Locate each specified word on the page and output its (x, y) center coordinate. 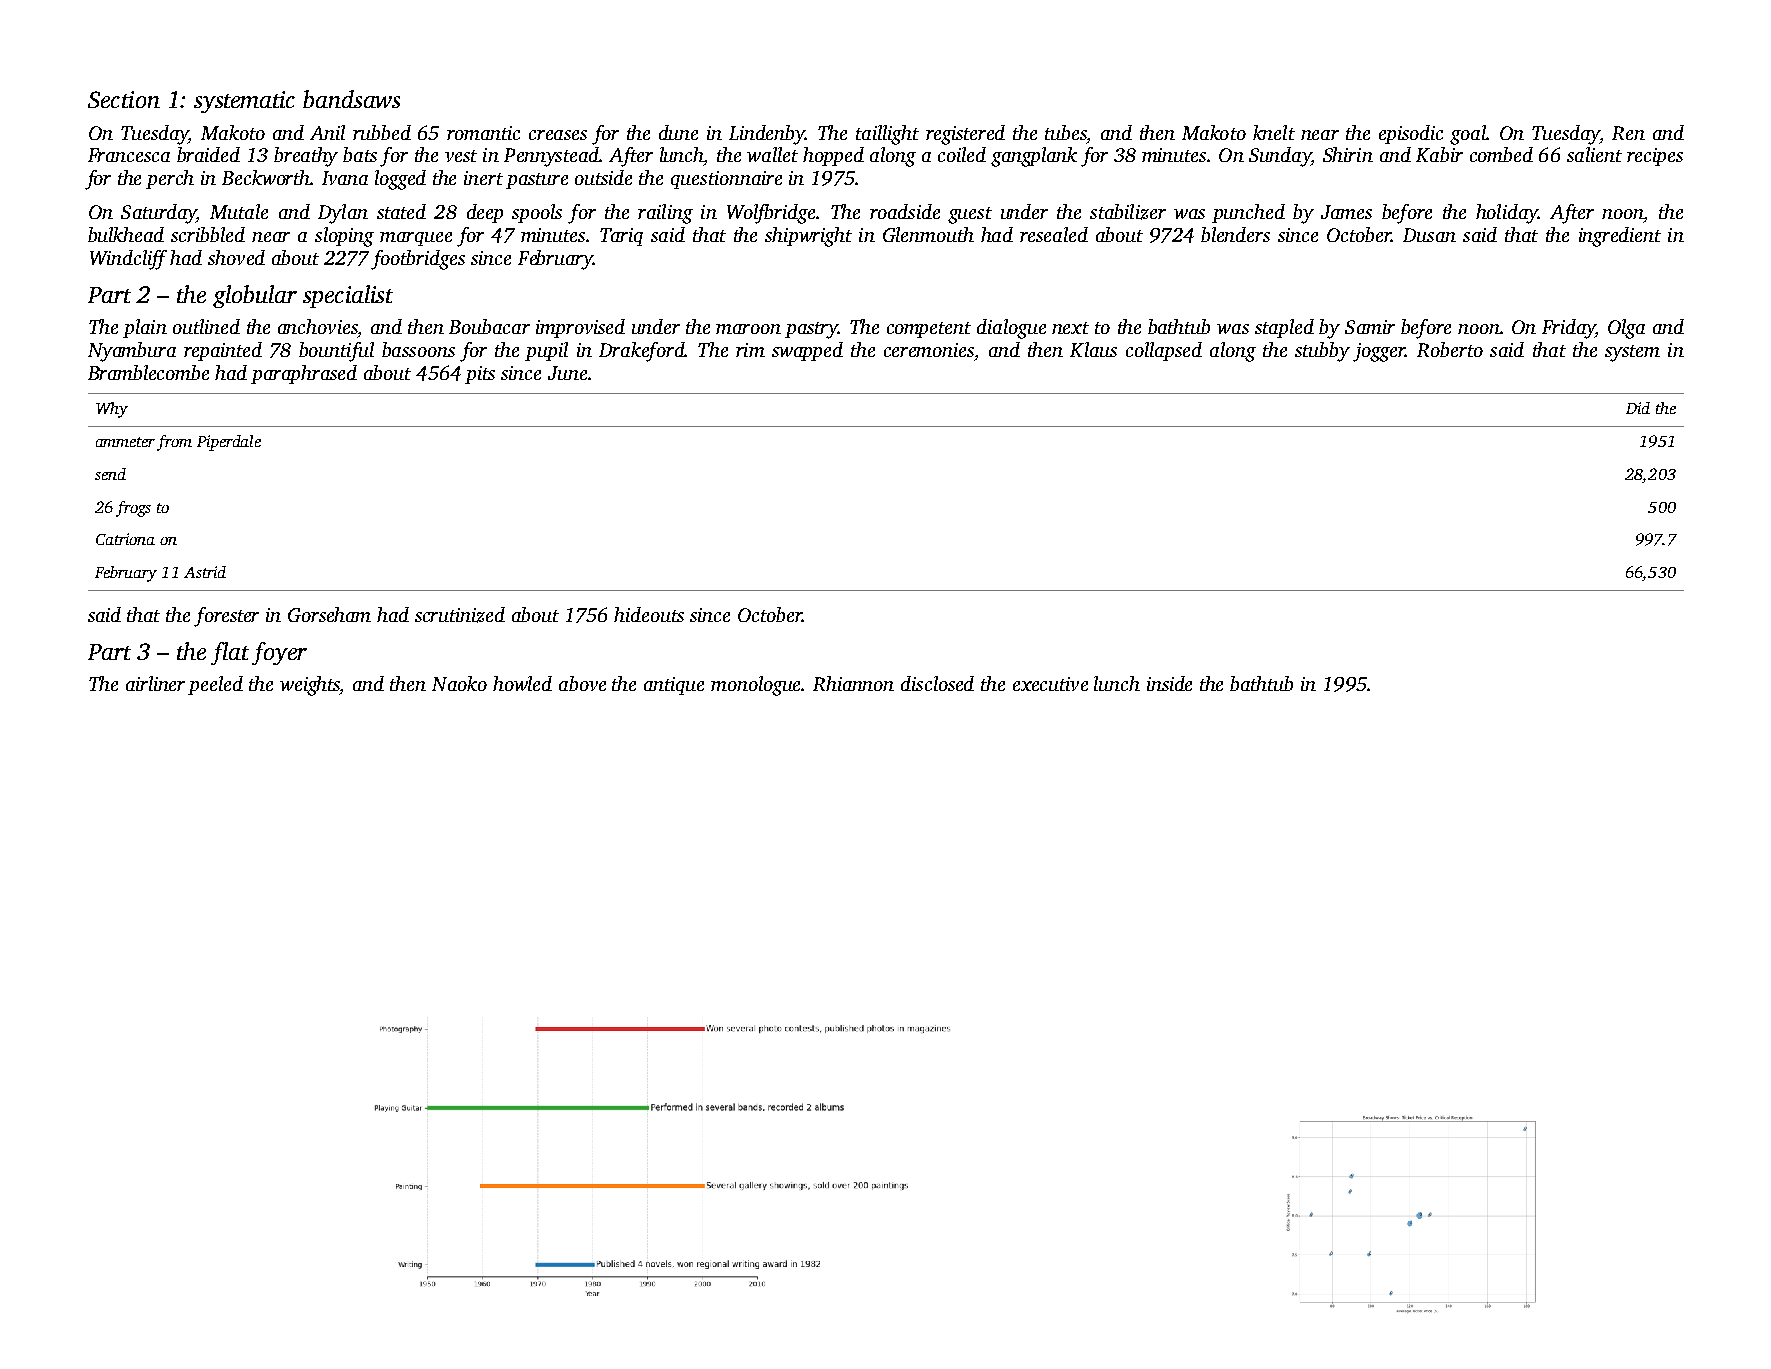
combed (1501, 154)
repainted (223, 351)
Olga (1626, 329)
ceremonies (929, 350)
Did (1638, 408)
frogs (133, 509)
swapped (807, 351)
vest (461, 156)
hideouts (649, 614)
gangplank (1034, 157)
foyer (279, 653)
